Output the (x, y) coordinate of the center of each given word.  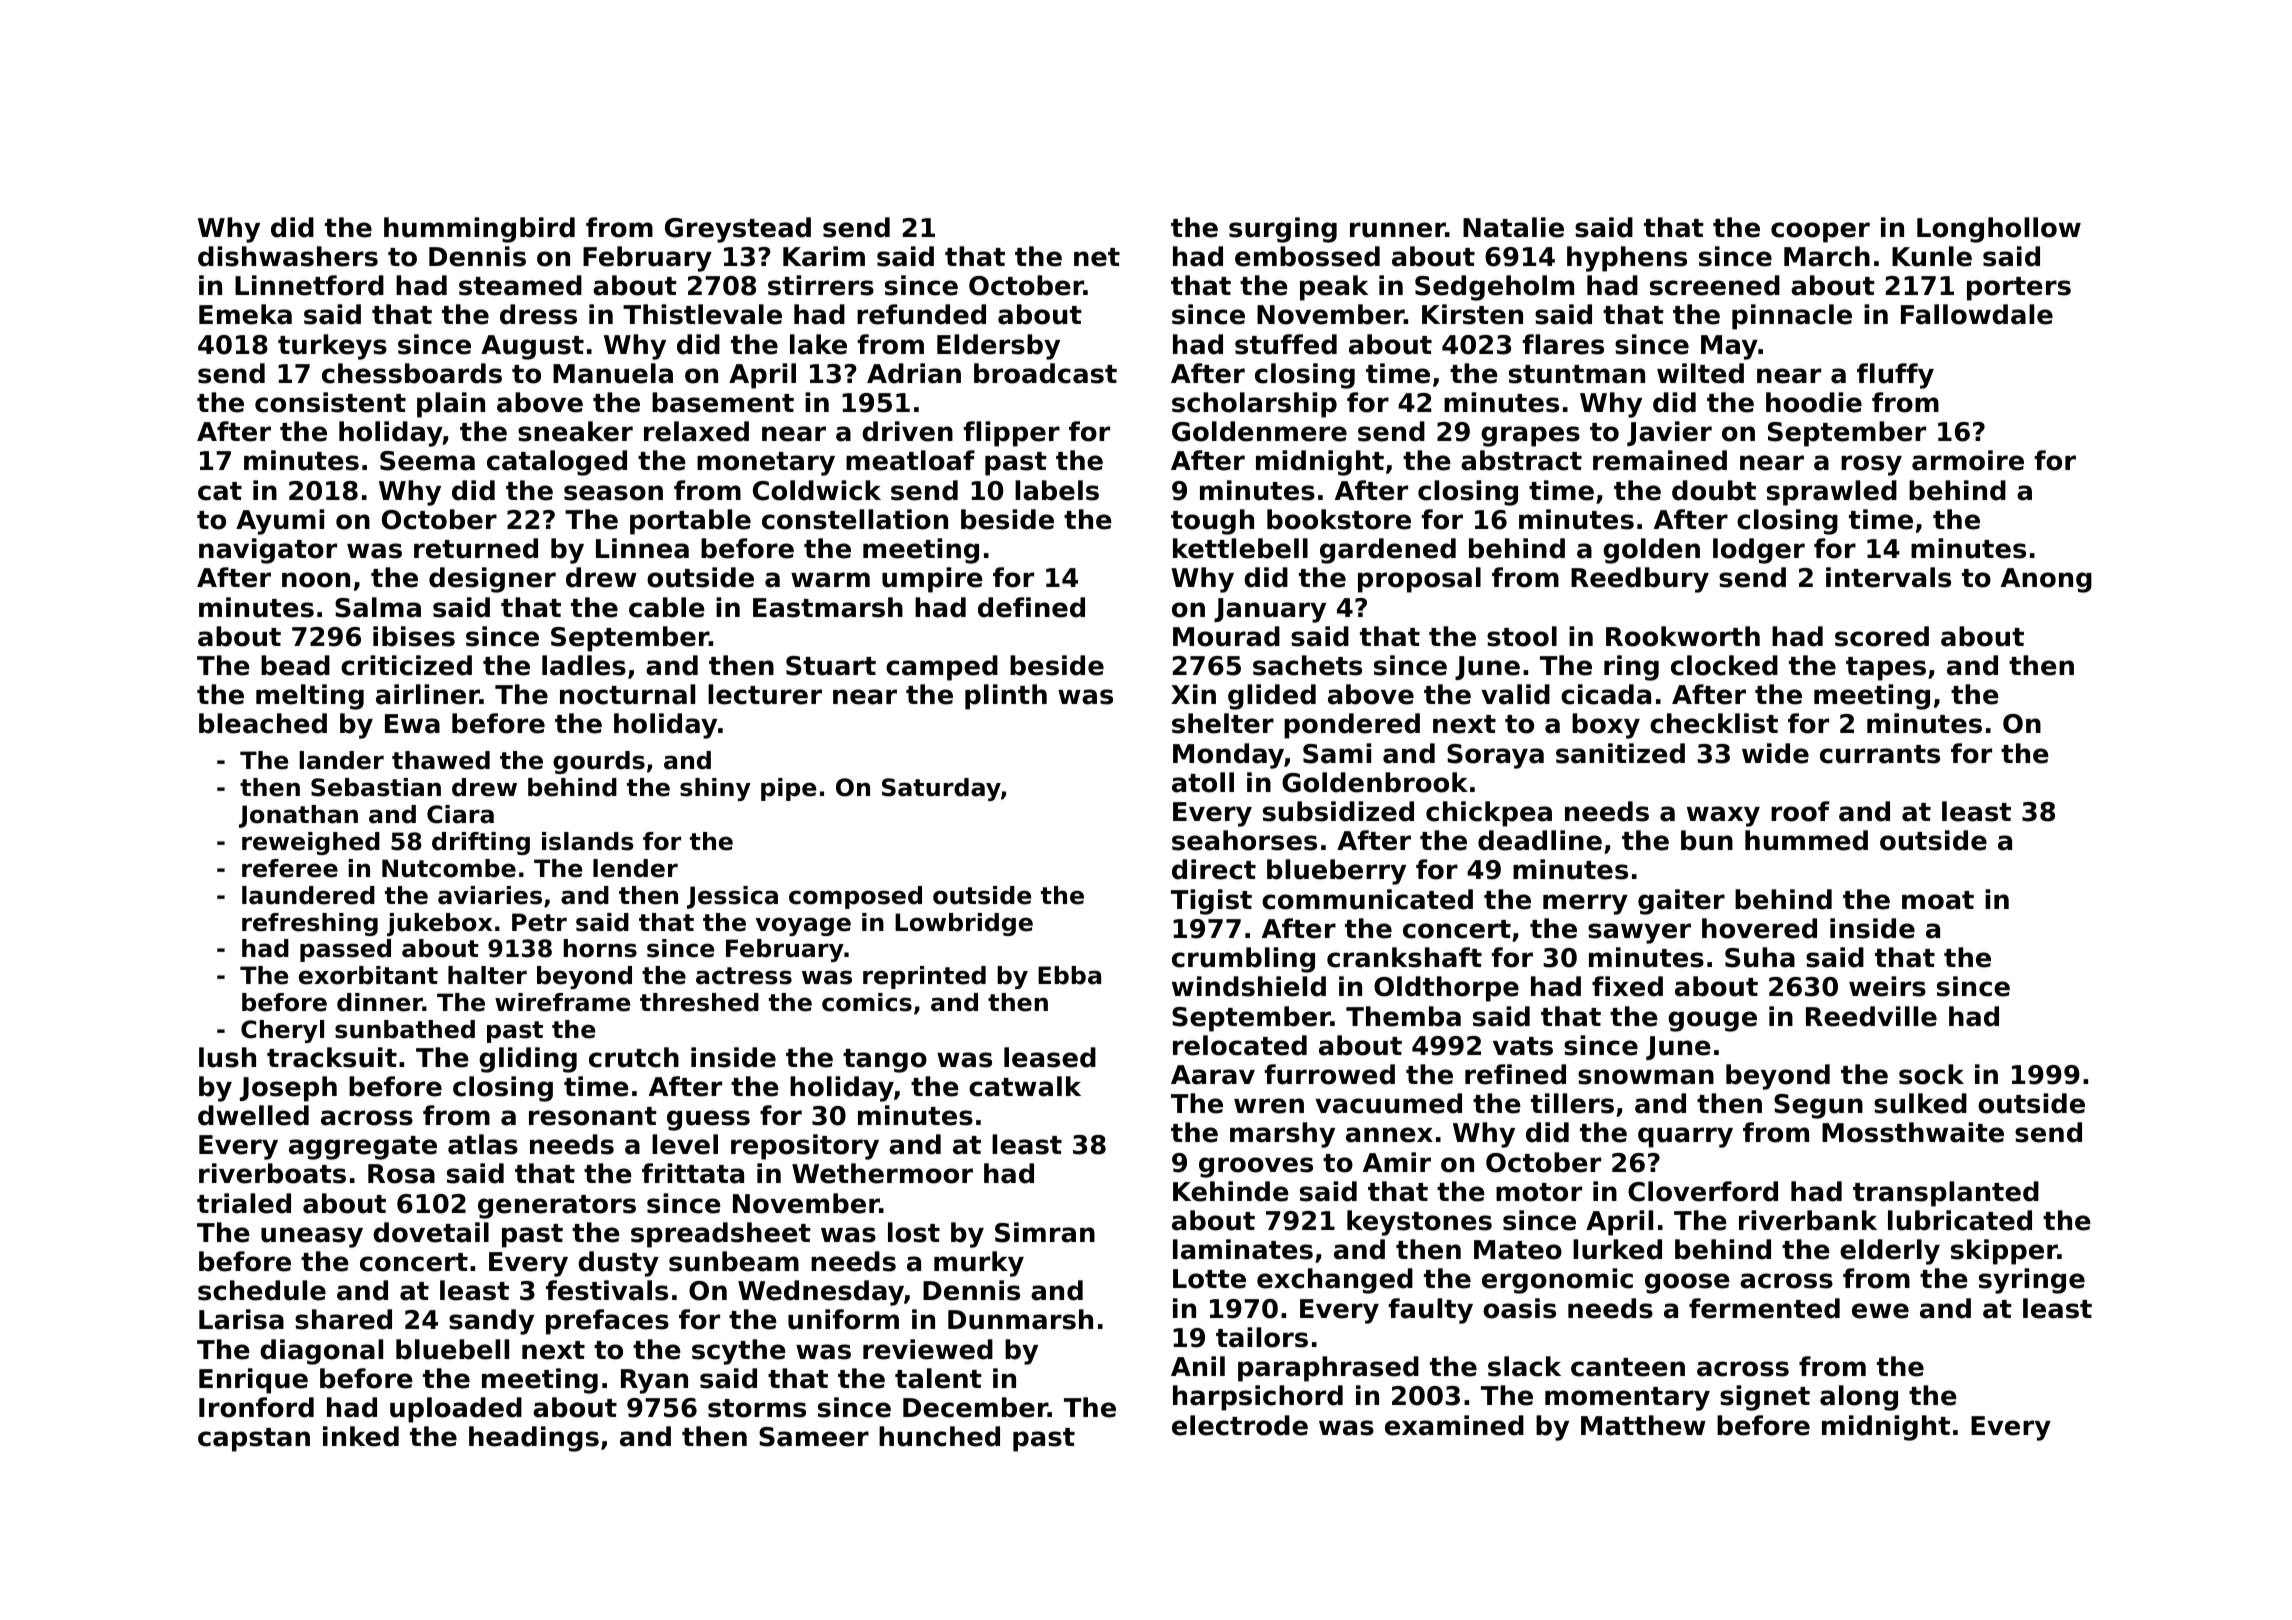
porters (2019, 289)
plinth (1006, 697)
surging (1283, 230)
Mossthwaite (1913, 1132)
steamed (520, 285)
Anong (2046, 580)
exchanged (1335, 1281)
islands (588, 841)
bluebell (452, 1349)
